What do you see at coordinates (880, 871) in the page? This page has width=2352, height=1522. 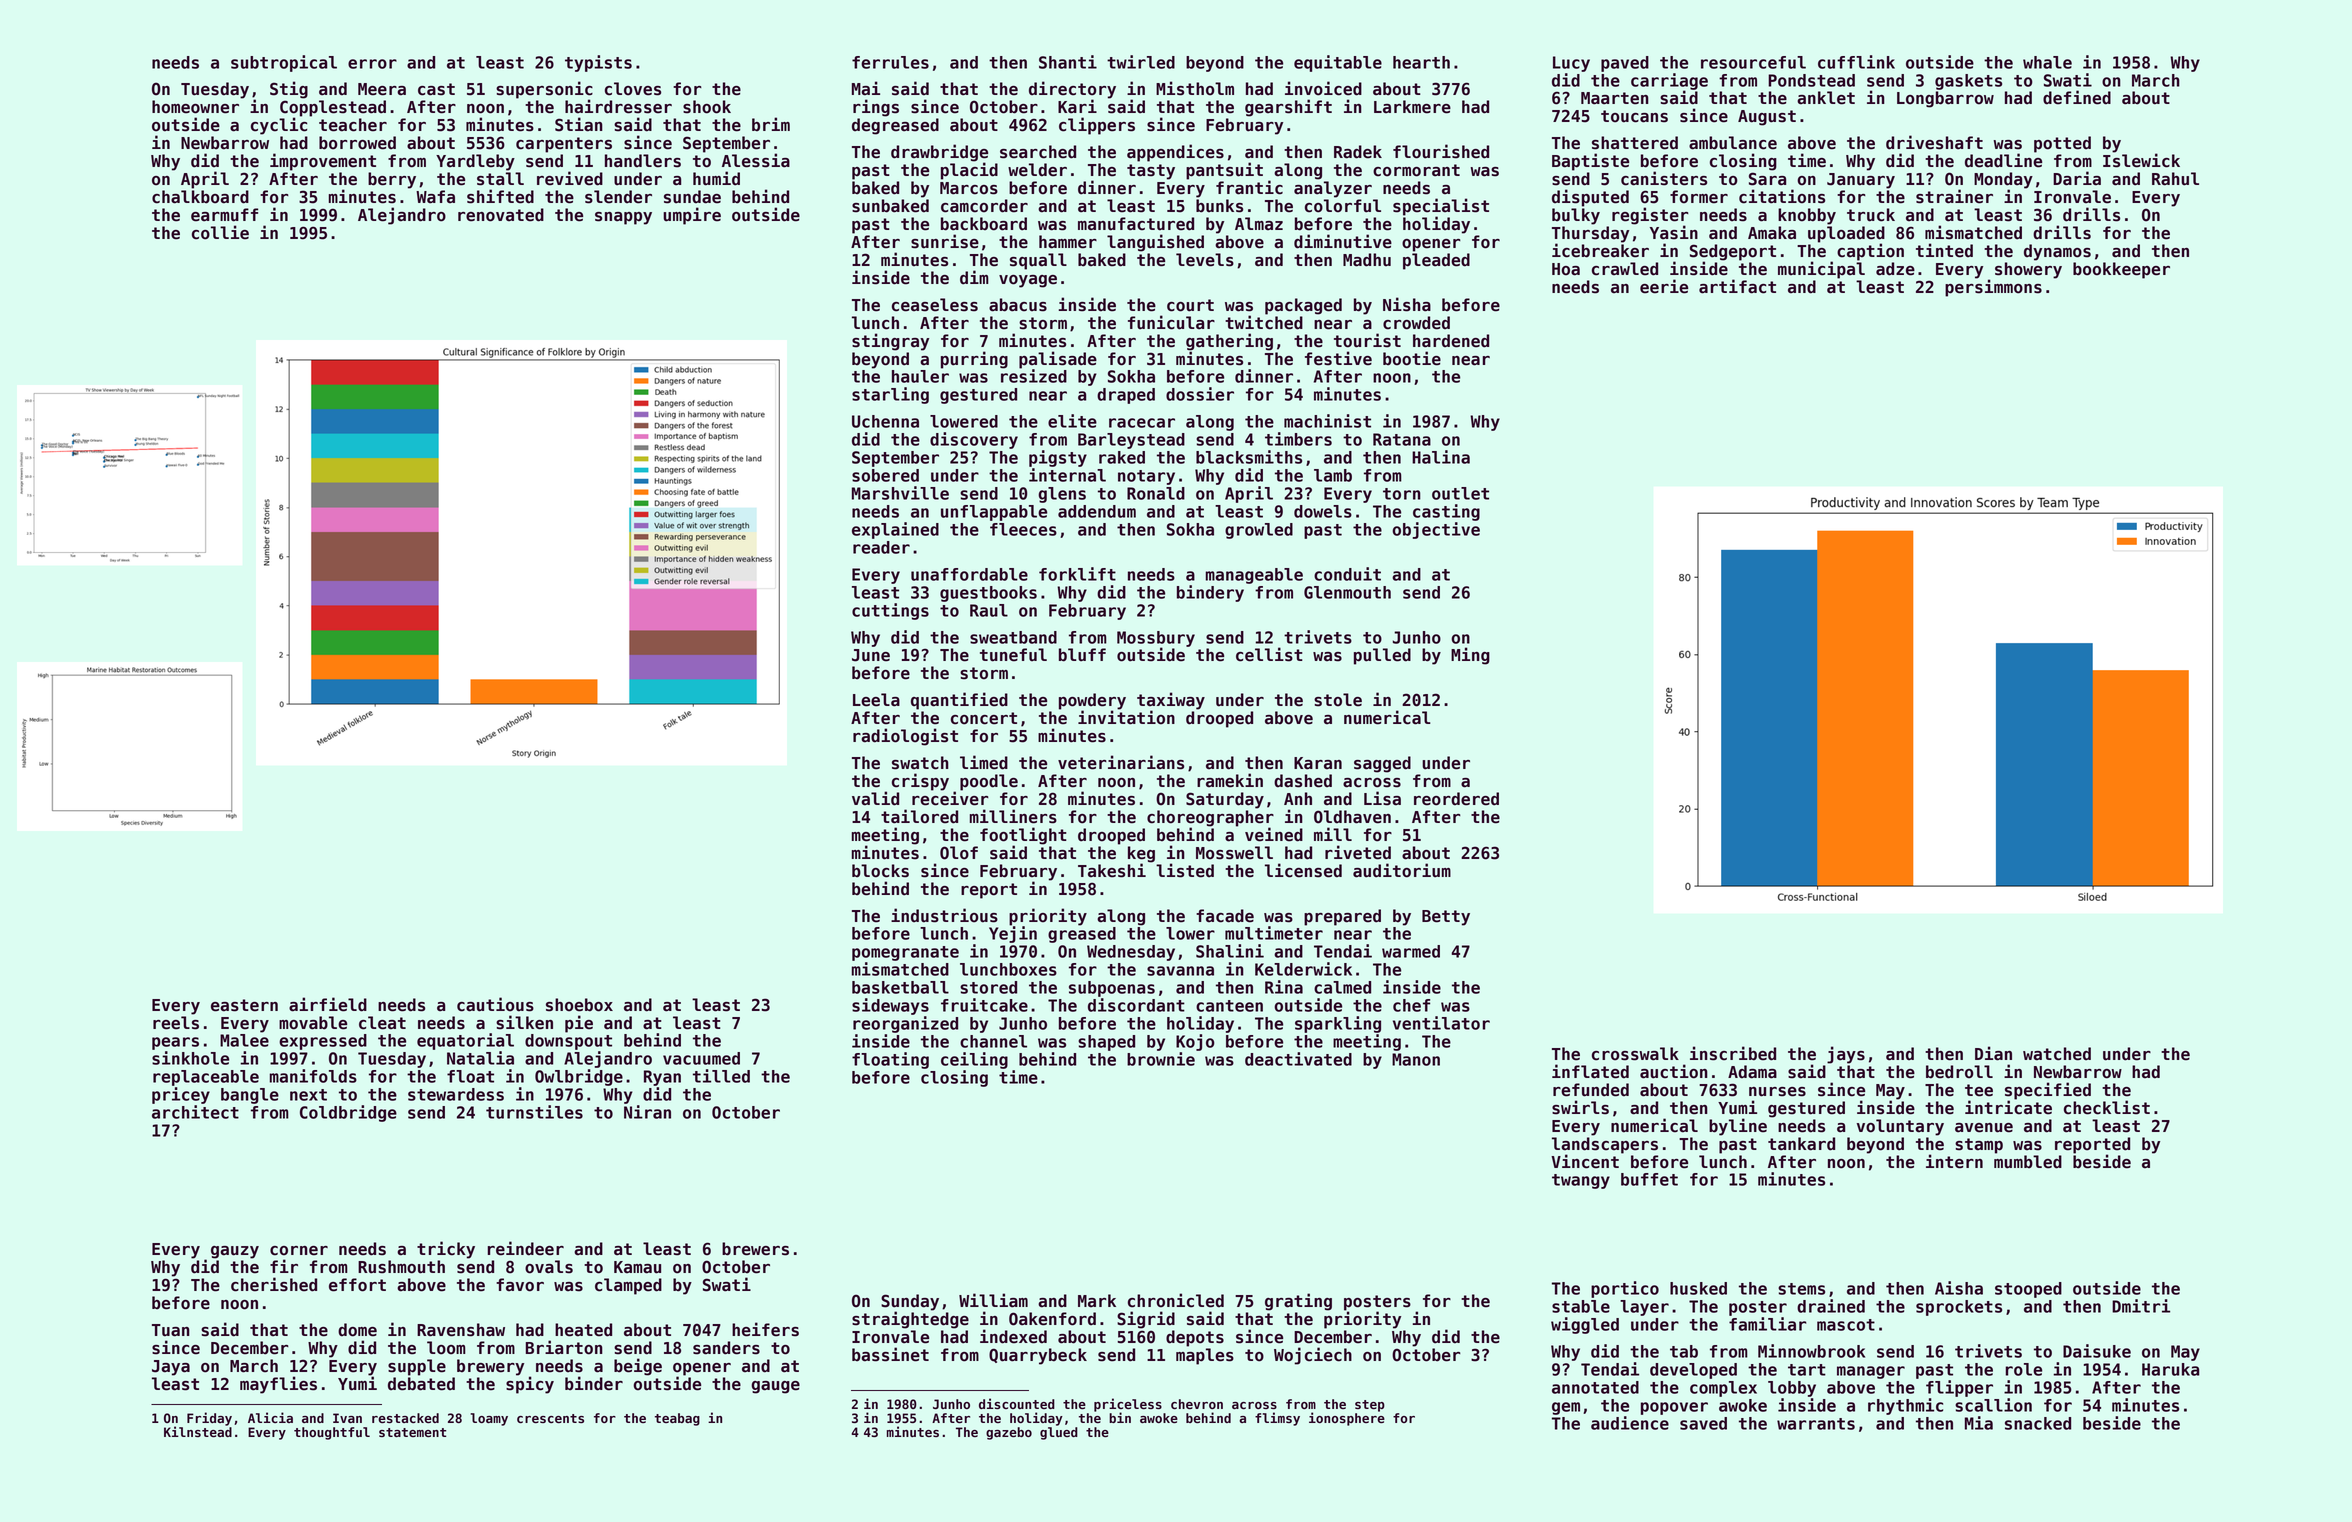 I see `blocks` at bounding box center [880, 871].
